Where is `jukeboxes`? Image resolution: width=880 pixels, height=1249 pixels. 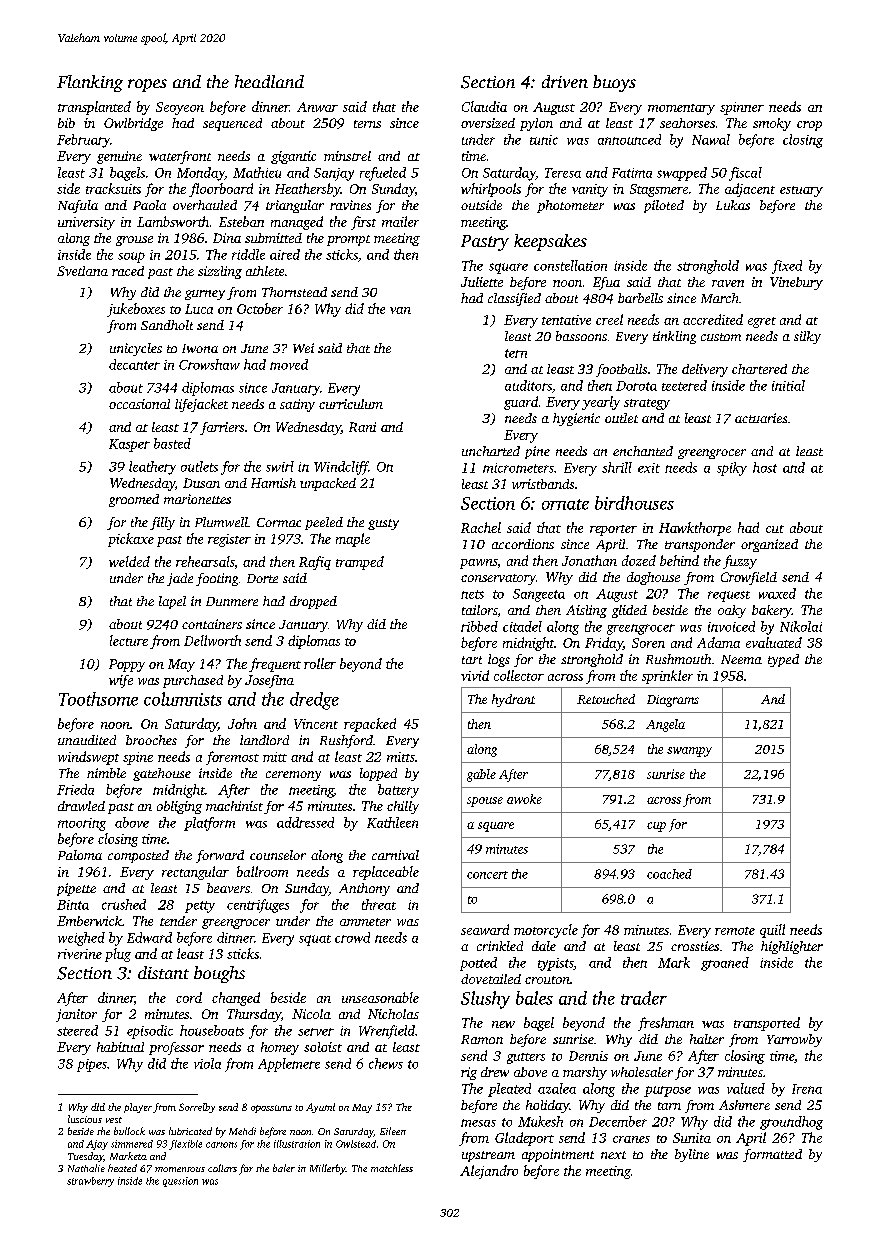
jukeboxes is located at coordinates (136, 310).
